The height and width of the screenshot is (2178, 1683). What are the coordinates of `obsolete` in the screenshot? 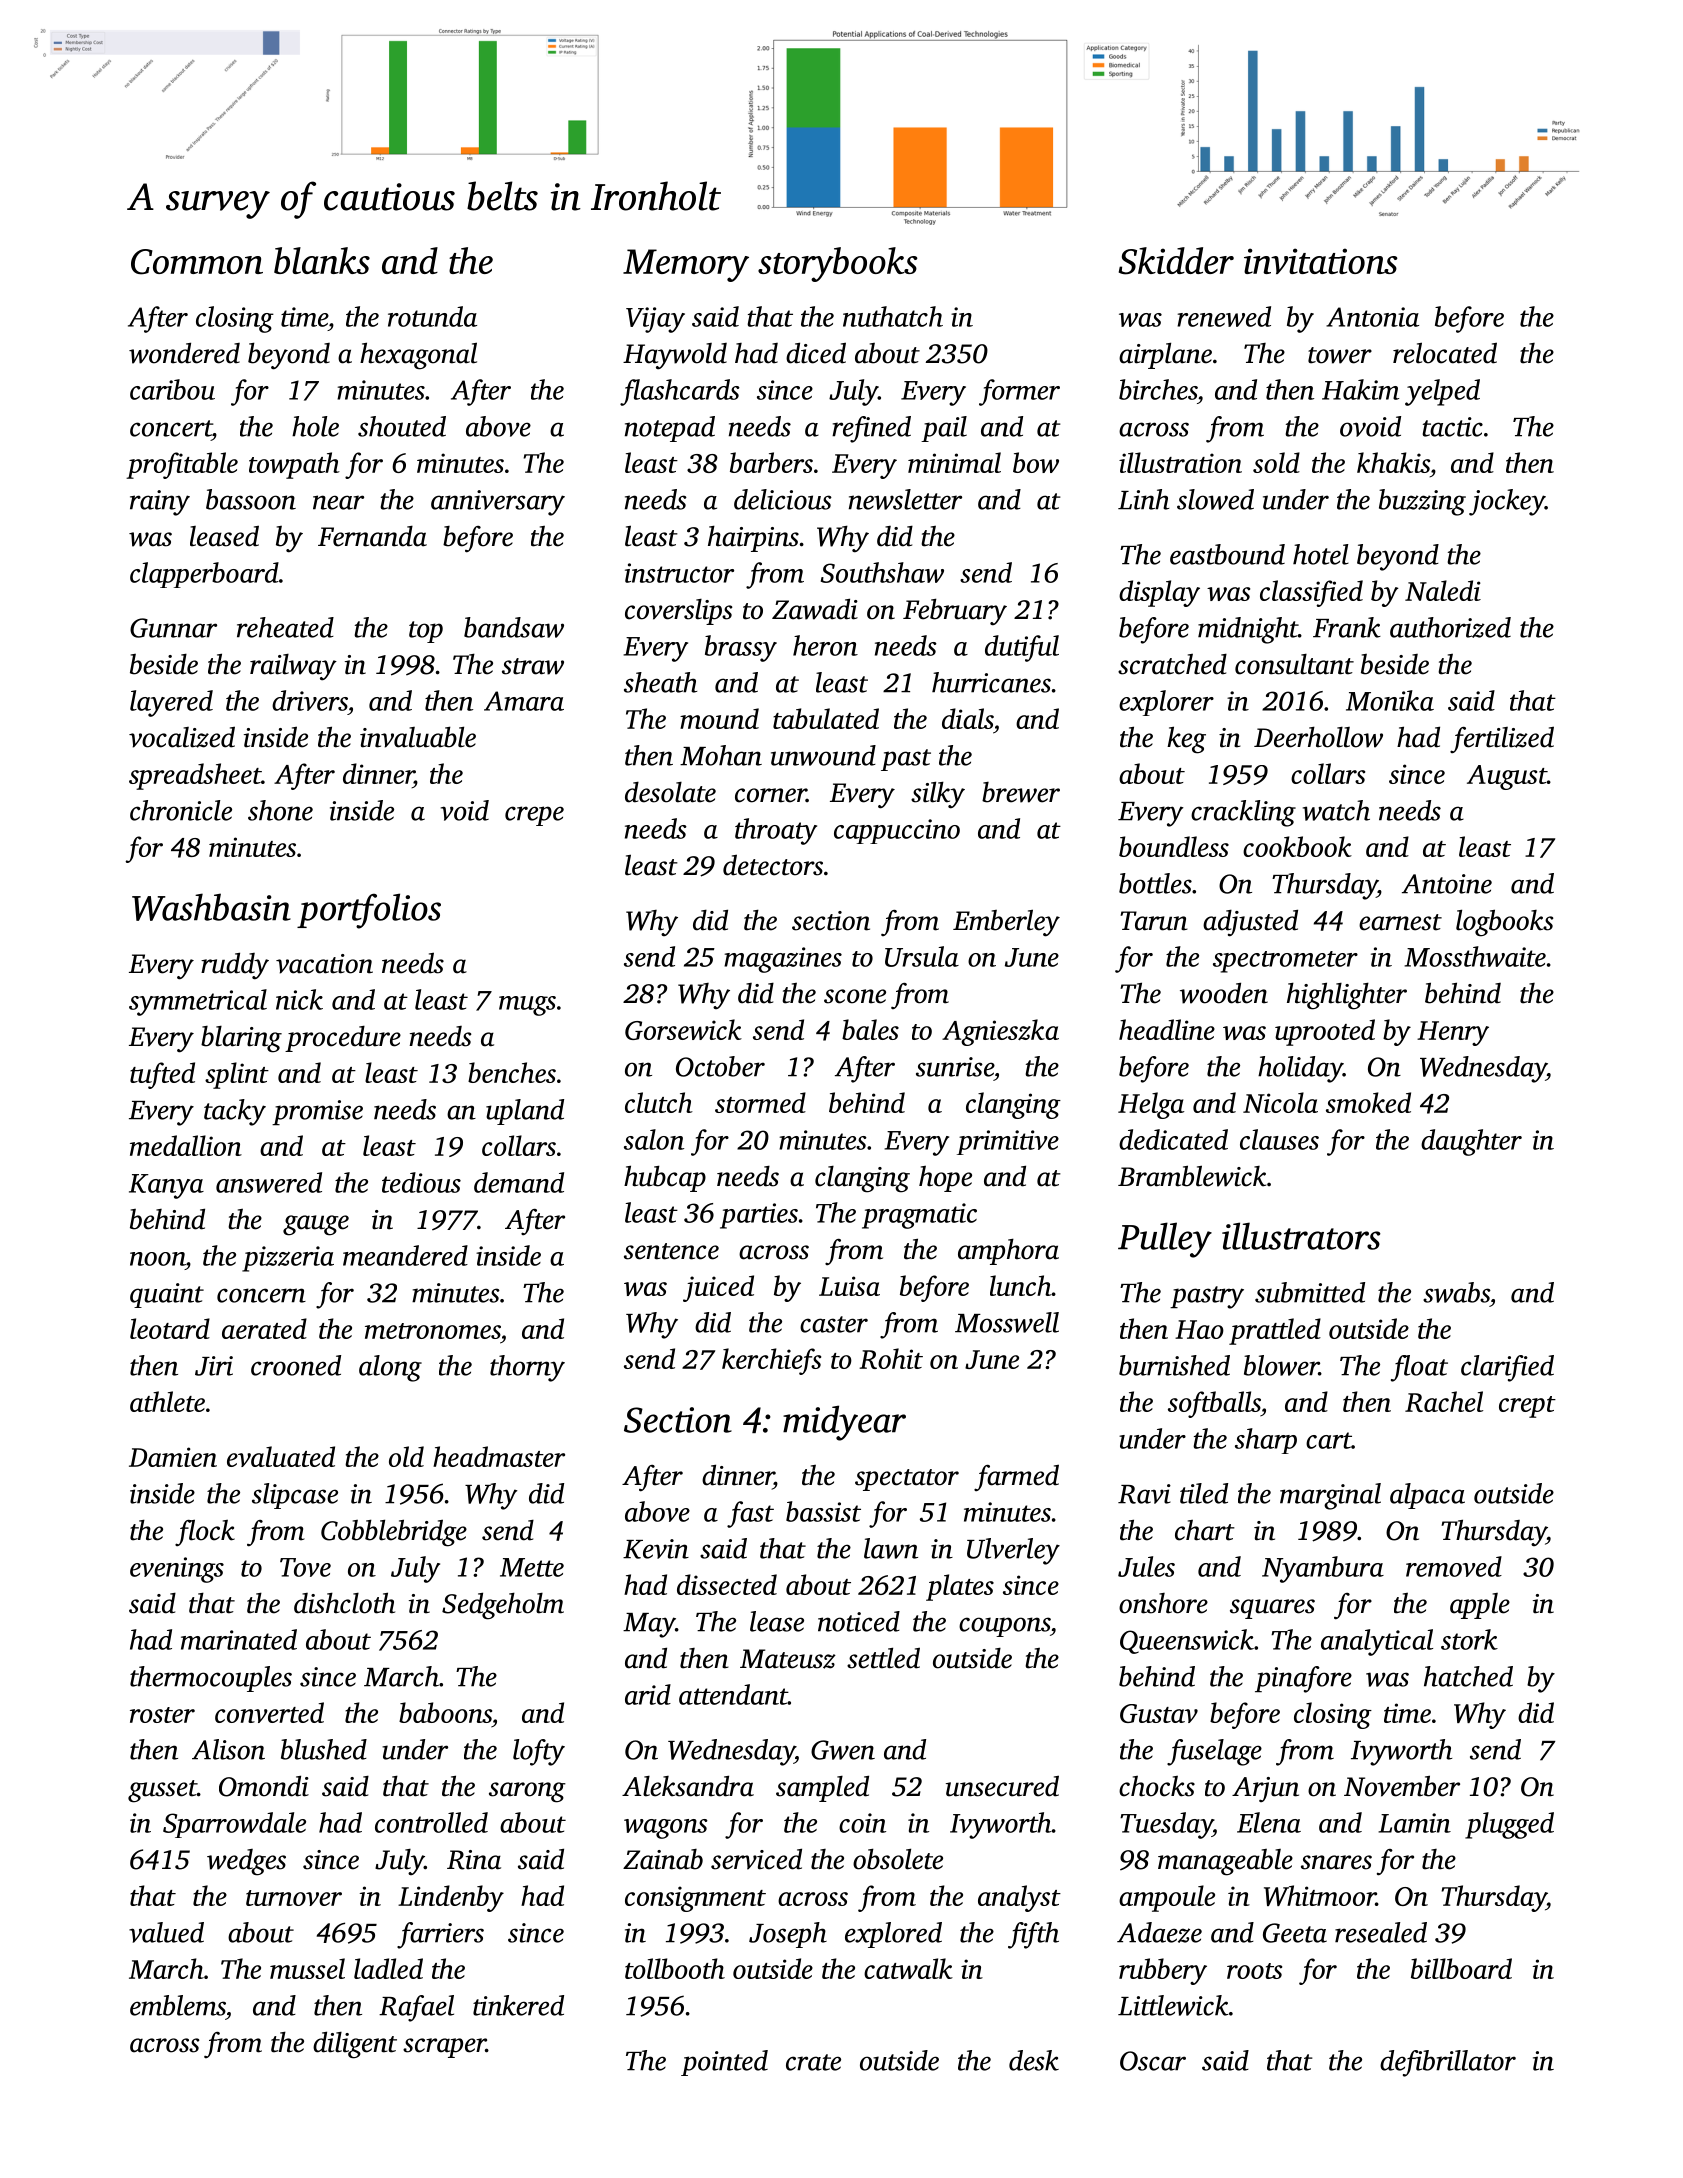 It's located at (898, 1859).
